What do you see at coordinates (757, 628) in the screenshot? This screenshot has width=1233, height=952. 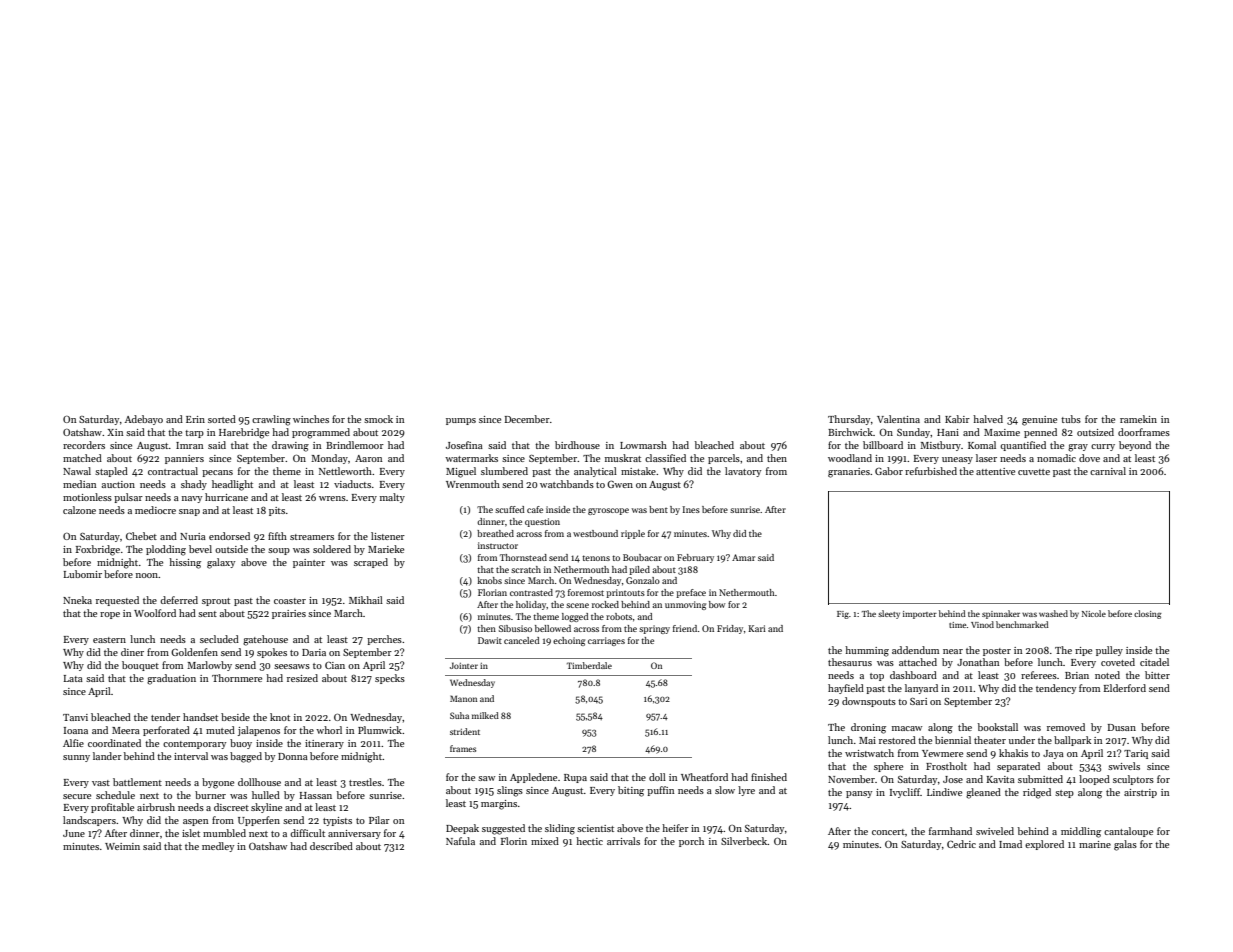 I see `Kari` at bounding box center [757, 628].
